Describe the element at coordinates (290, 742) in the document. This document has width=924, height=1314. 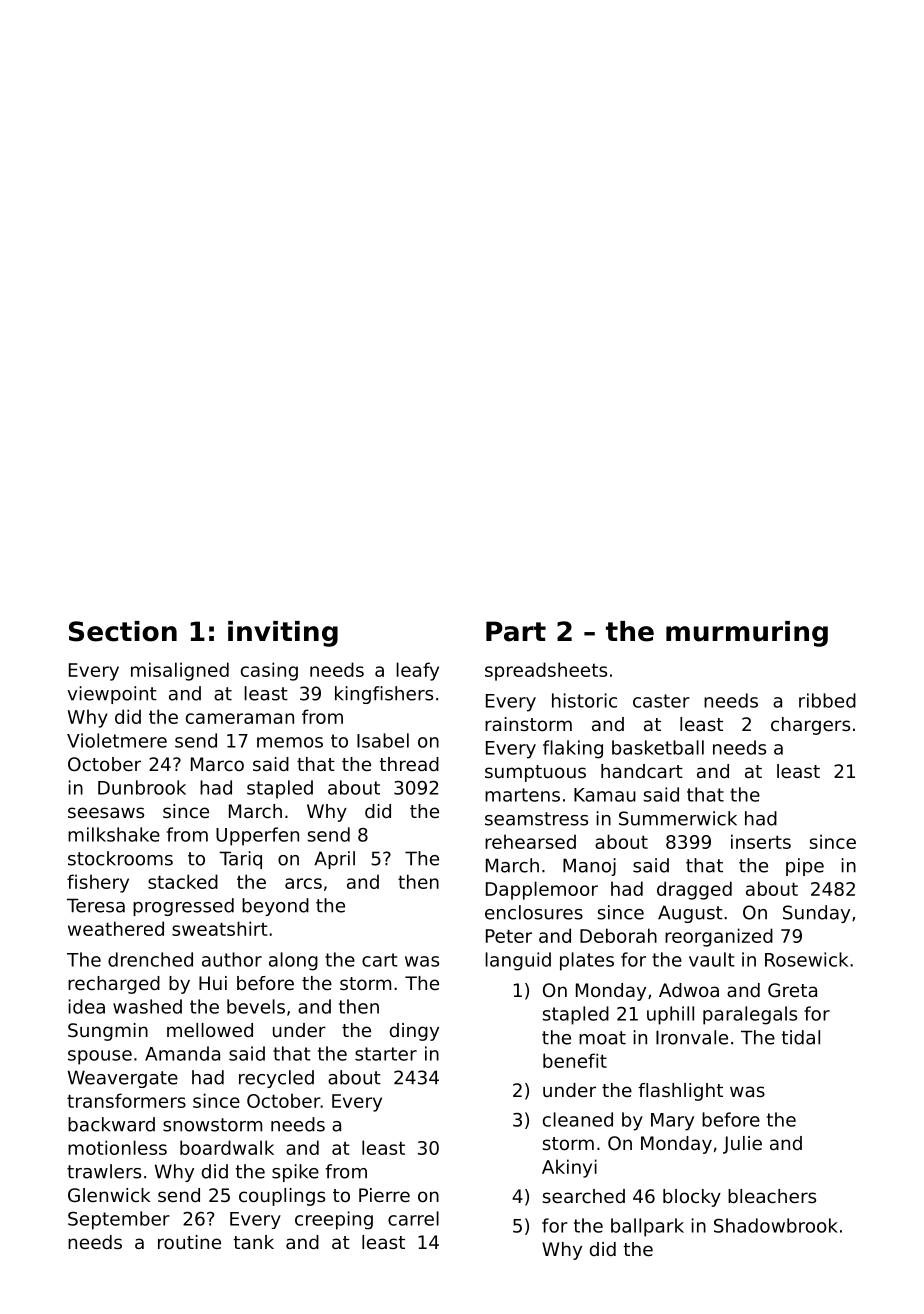
I see `memos` at that location.
